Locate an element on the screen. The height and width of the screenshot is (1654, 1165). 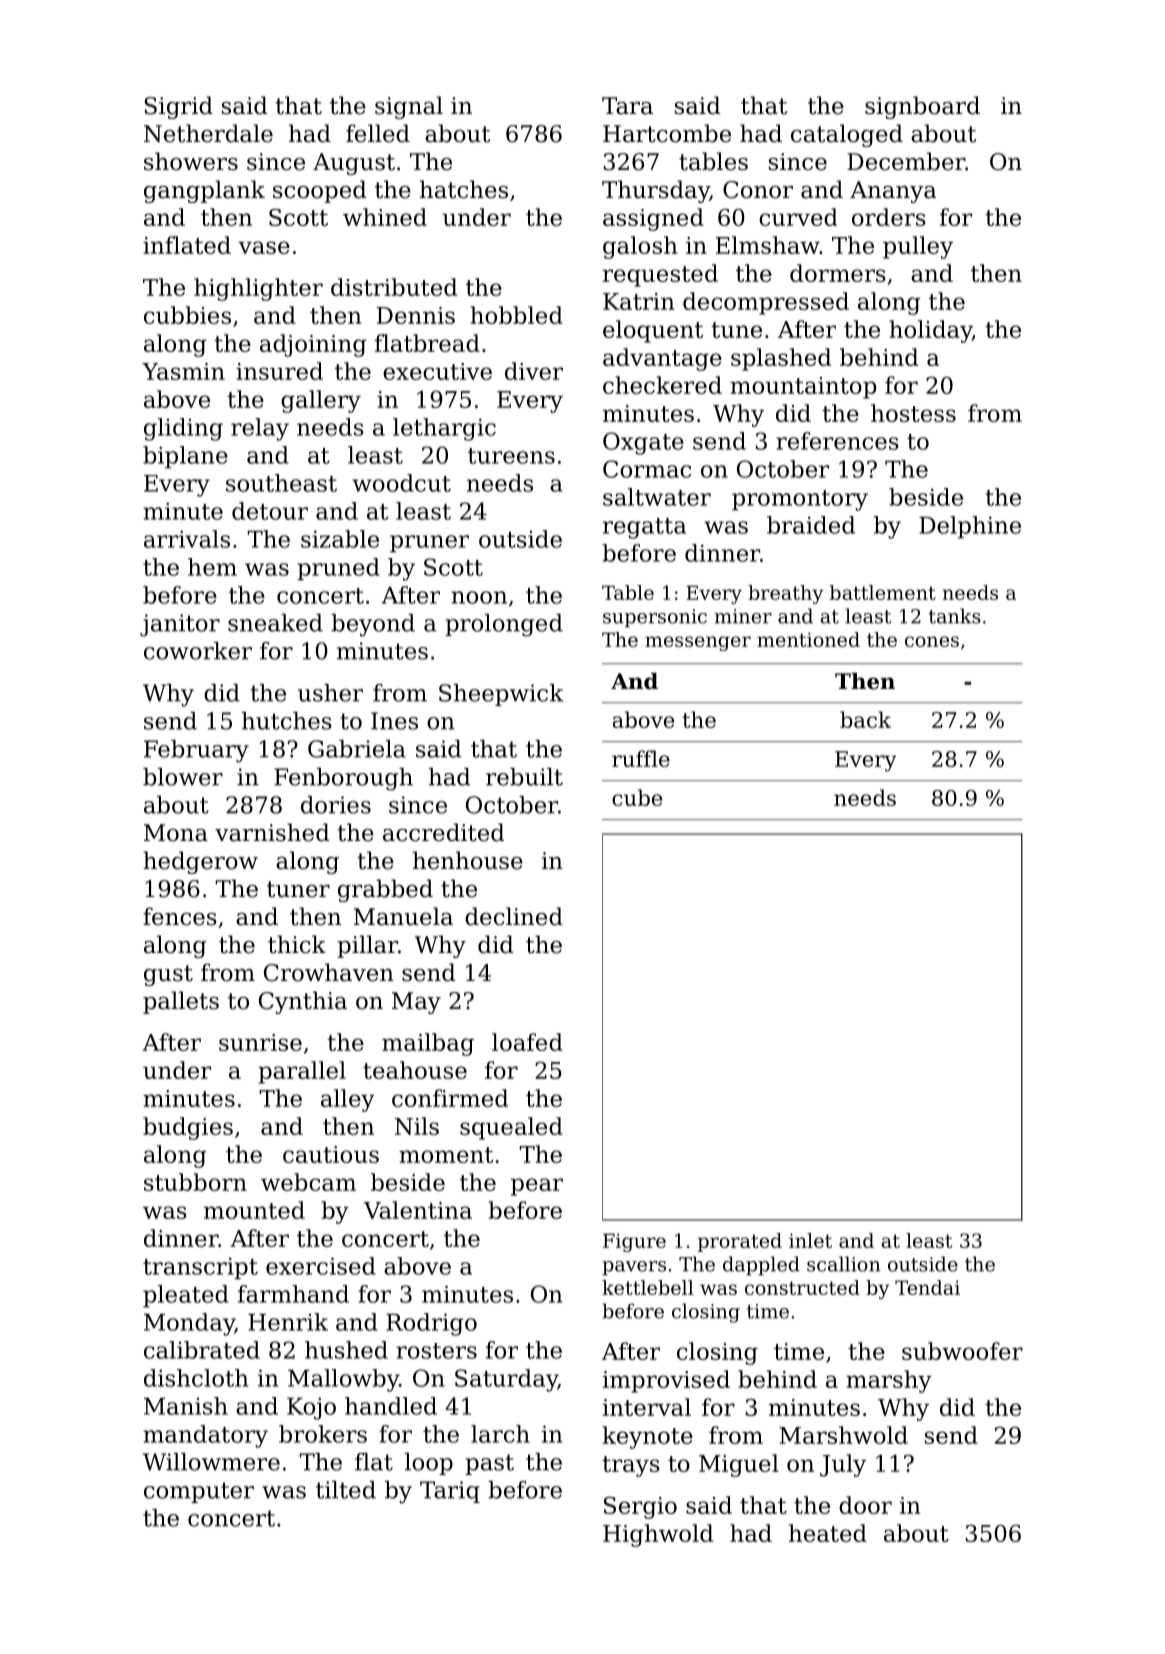
Hartcombe is located at coordinates (667, 133).
